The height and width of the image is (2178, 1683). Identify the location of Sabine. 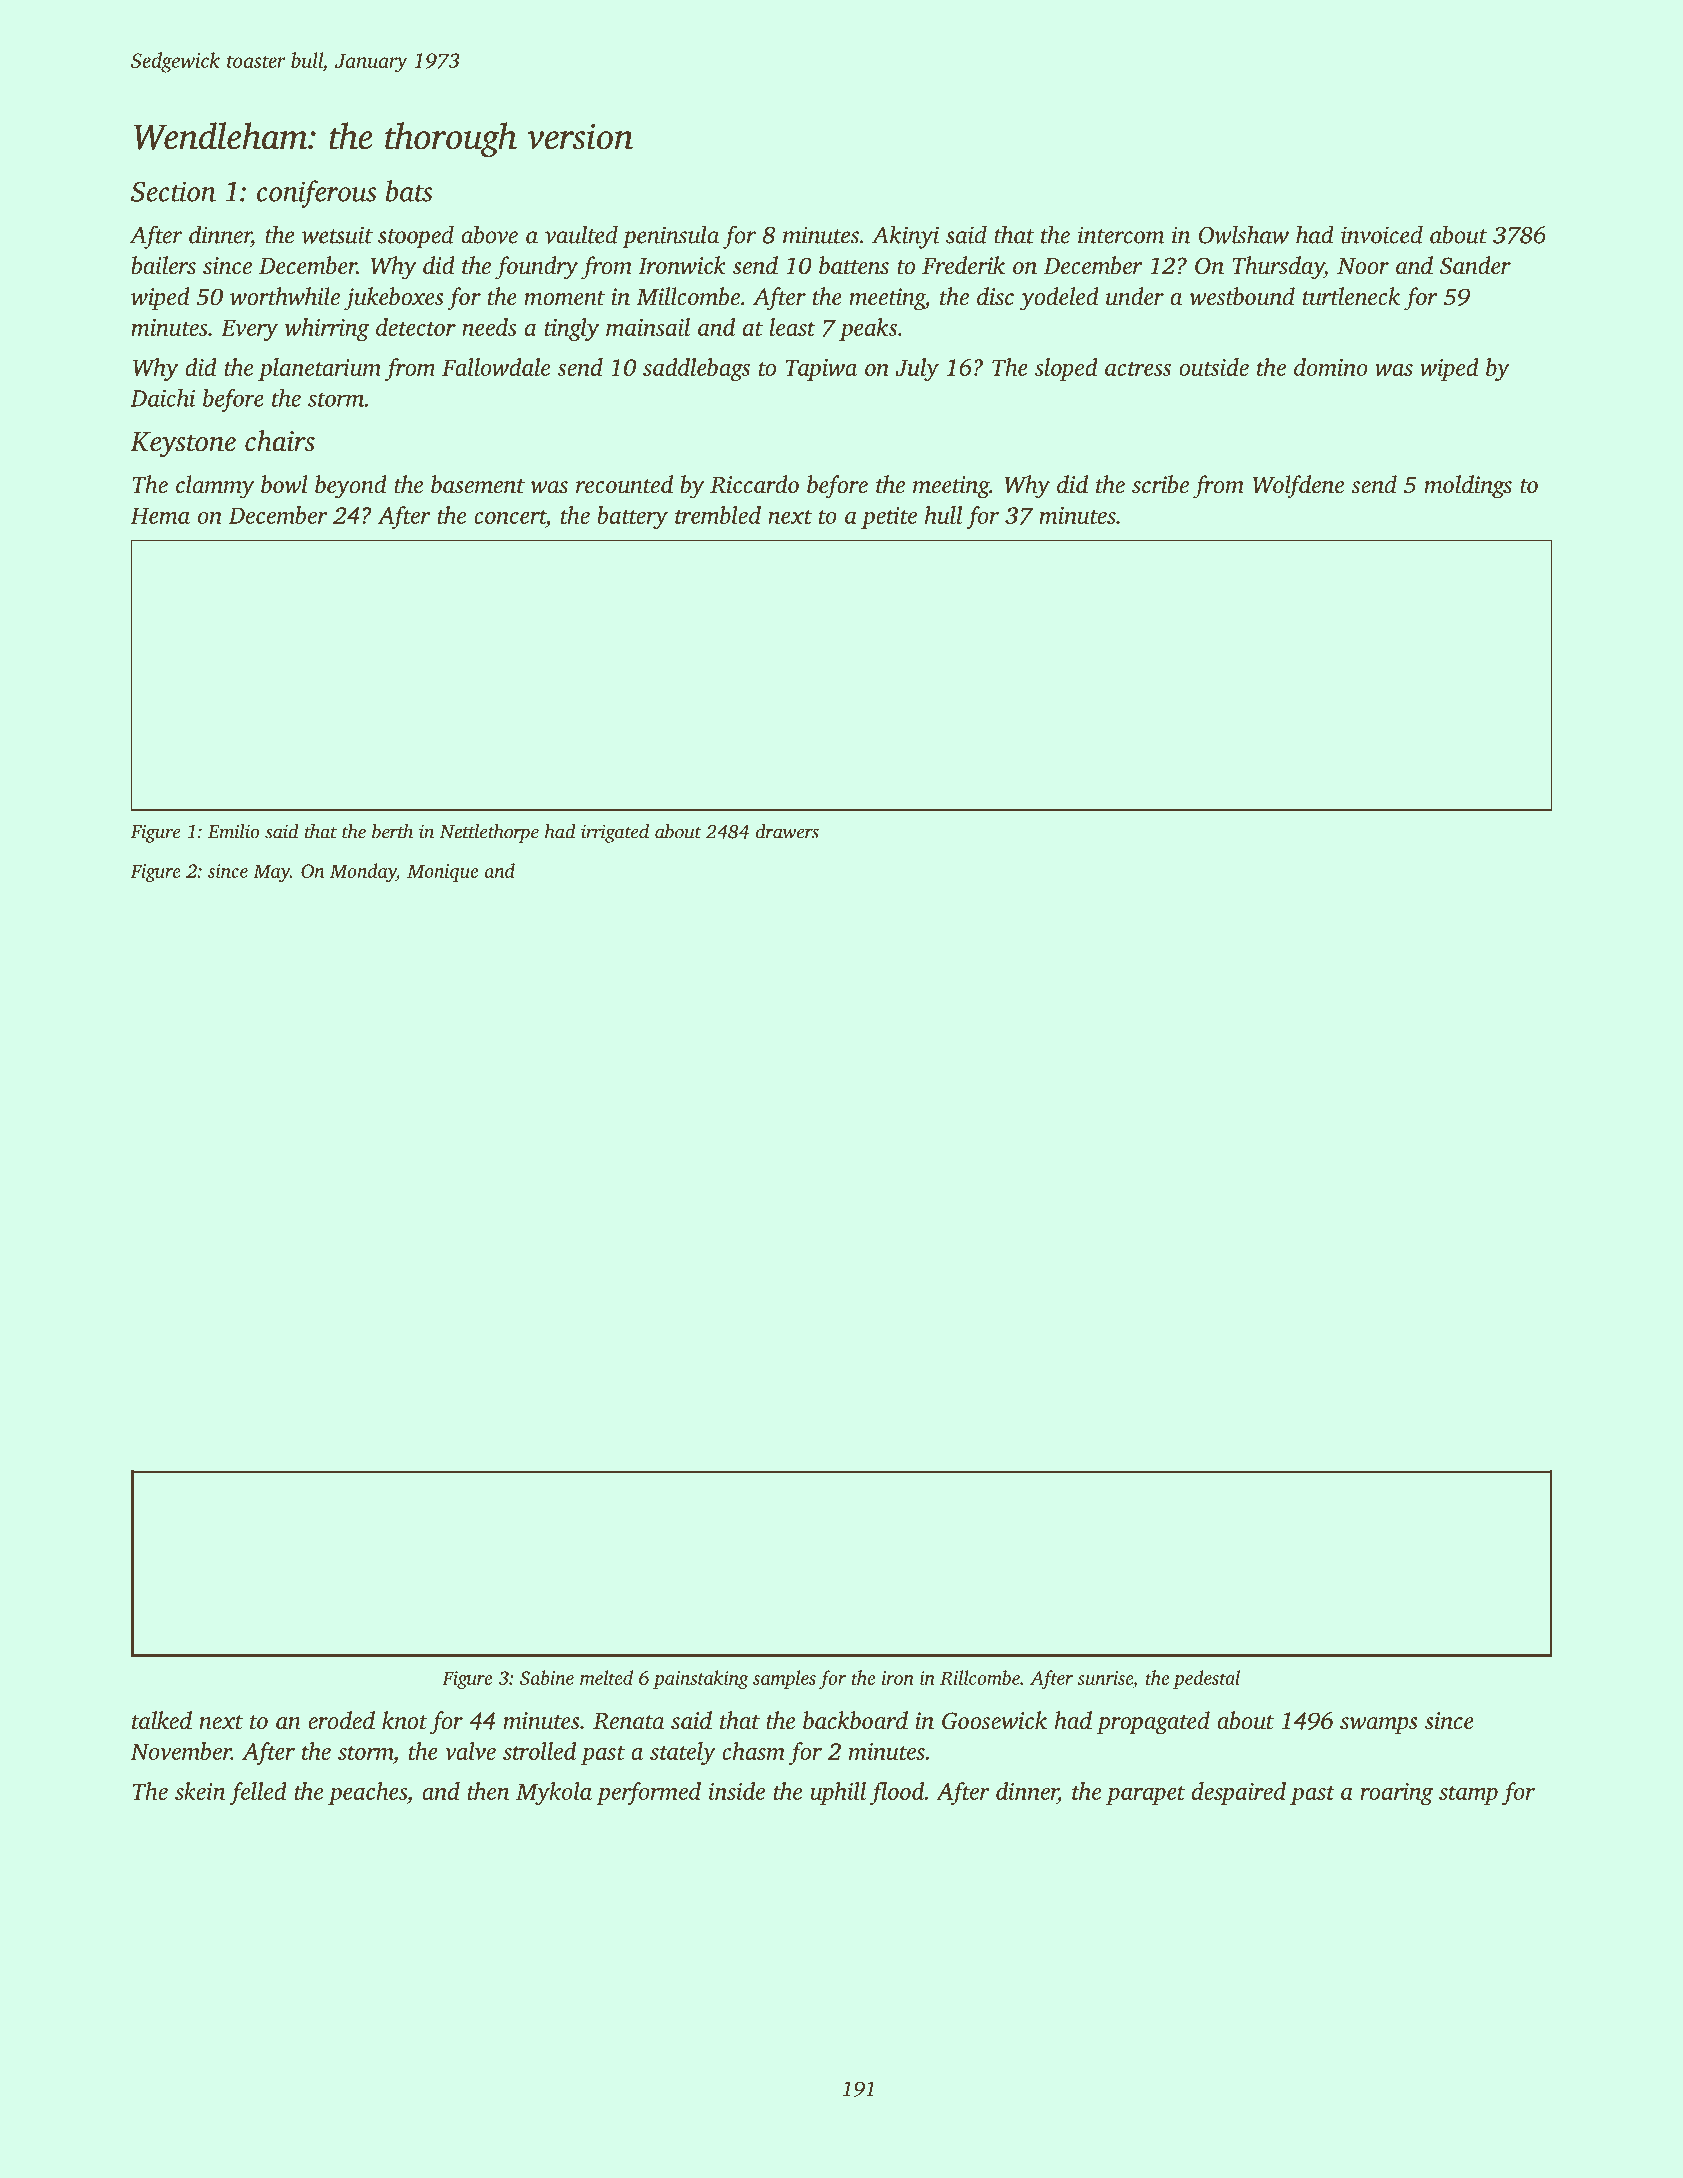
(547, 1677).
